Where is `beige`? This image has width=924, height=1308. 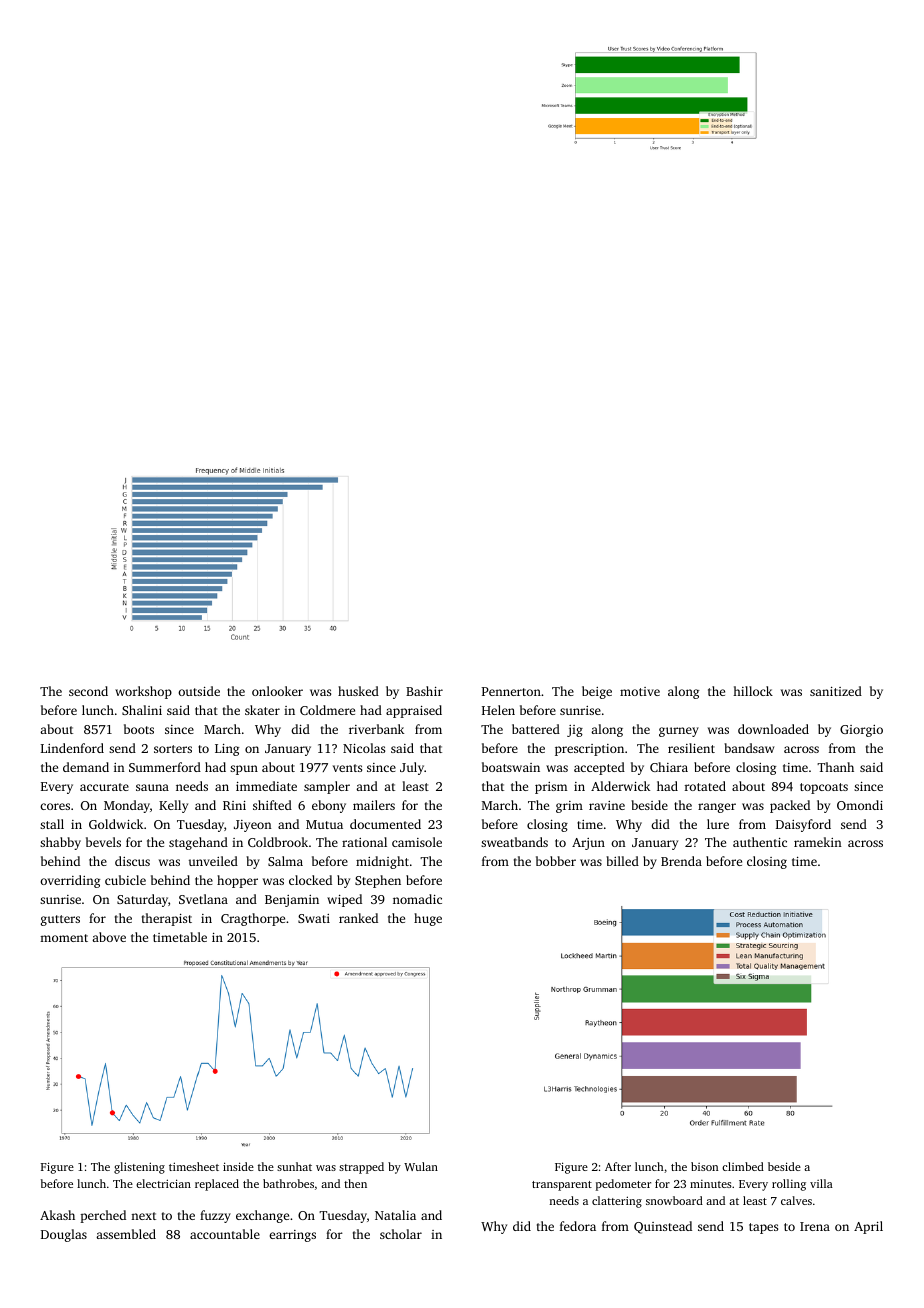 beige is located at coordinates (597, 692).
